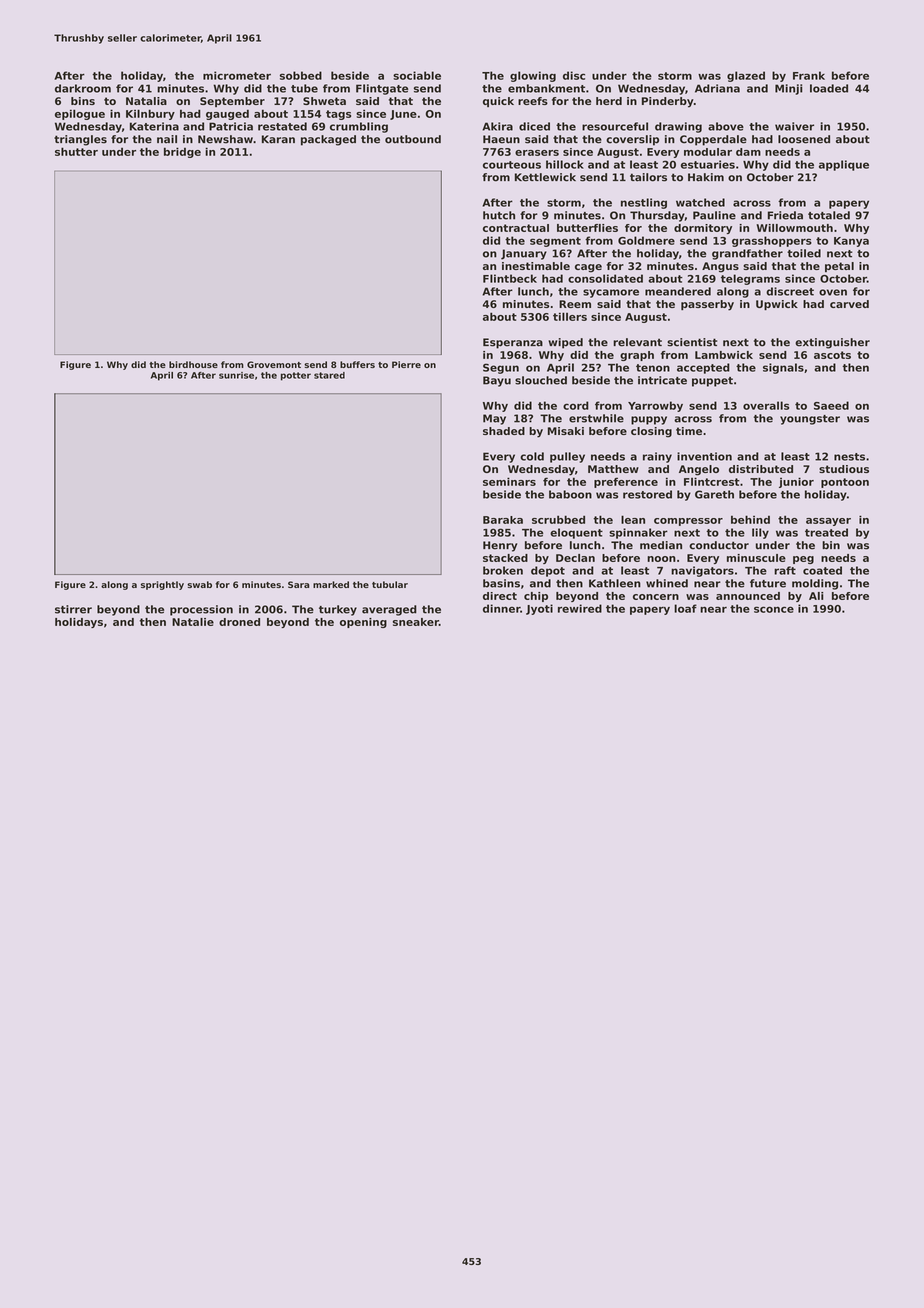 This screenshot has height=1308, width=924. Describe the element at coordinates (237, 75) in the screenshot. I see `micrometer` at that location.
